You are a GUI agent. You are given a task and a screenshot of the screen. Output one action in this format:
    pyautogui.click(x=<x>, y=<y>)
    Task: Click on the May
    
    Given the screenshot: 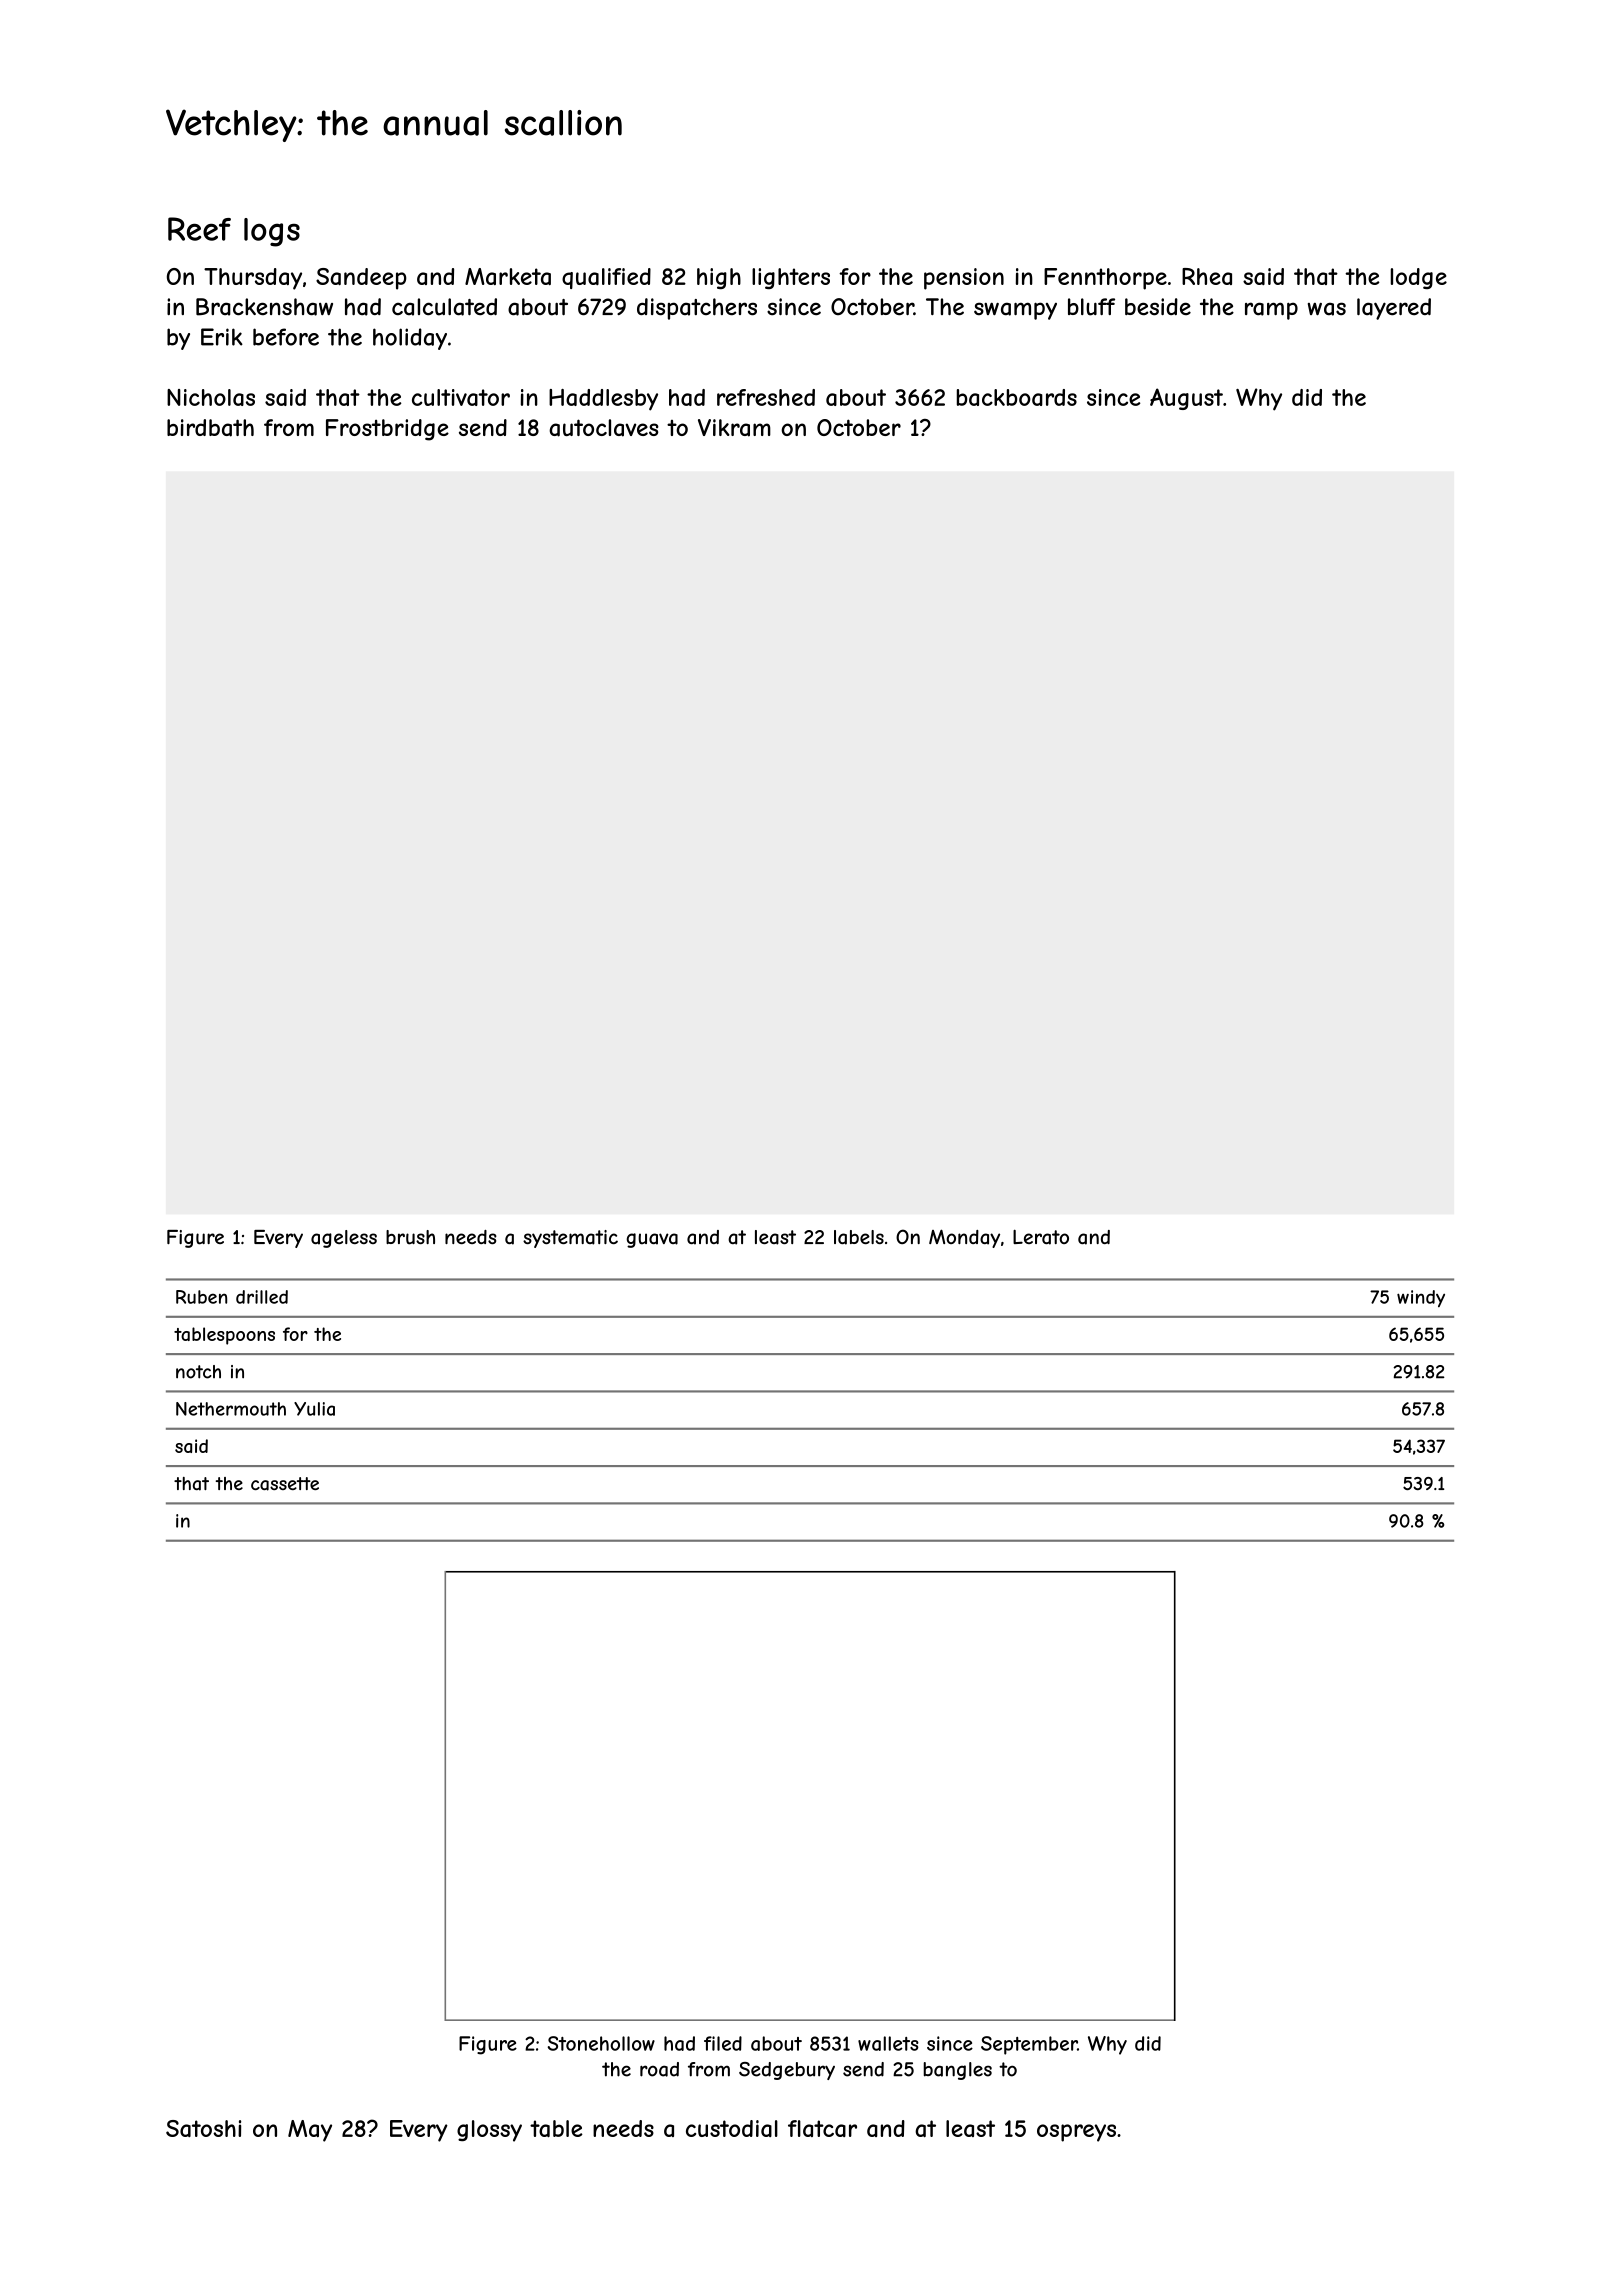 What is the action you would take?
    pyautogui.click(x=310, y=2131)
